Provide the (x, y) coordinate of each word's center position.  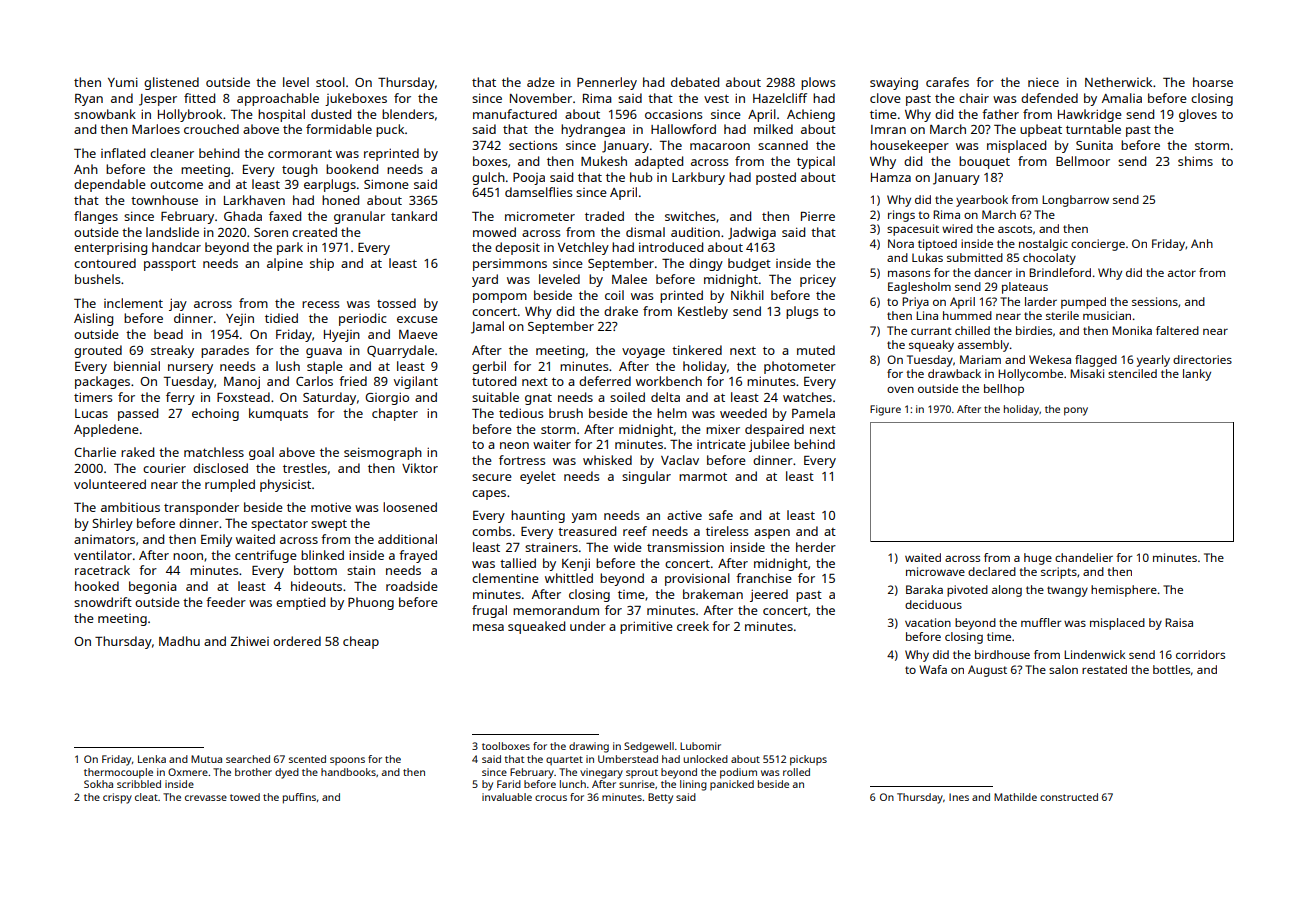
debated (695, 82)
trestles (305, 468)
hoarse (1213, 82)
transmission (685, 547)
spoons (347, 761)
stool (330, 82)
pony (1076, 411)
